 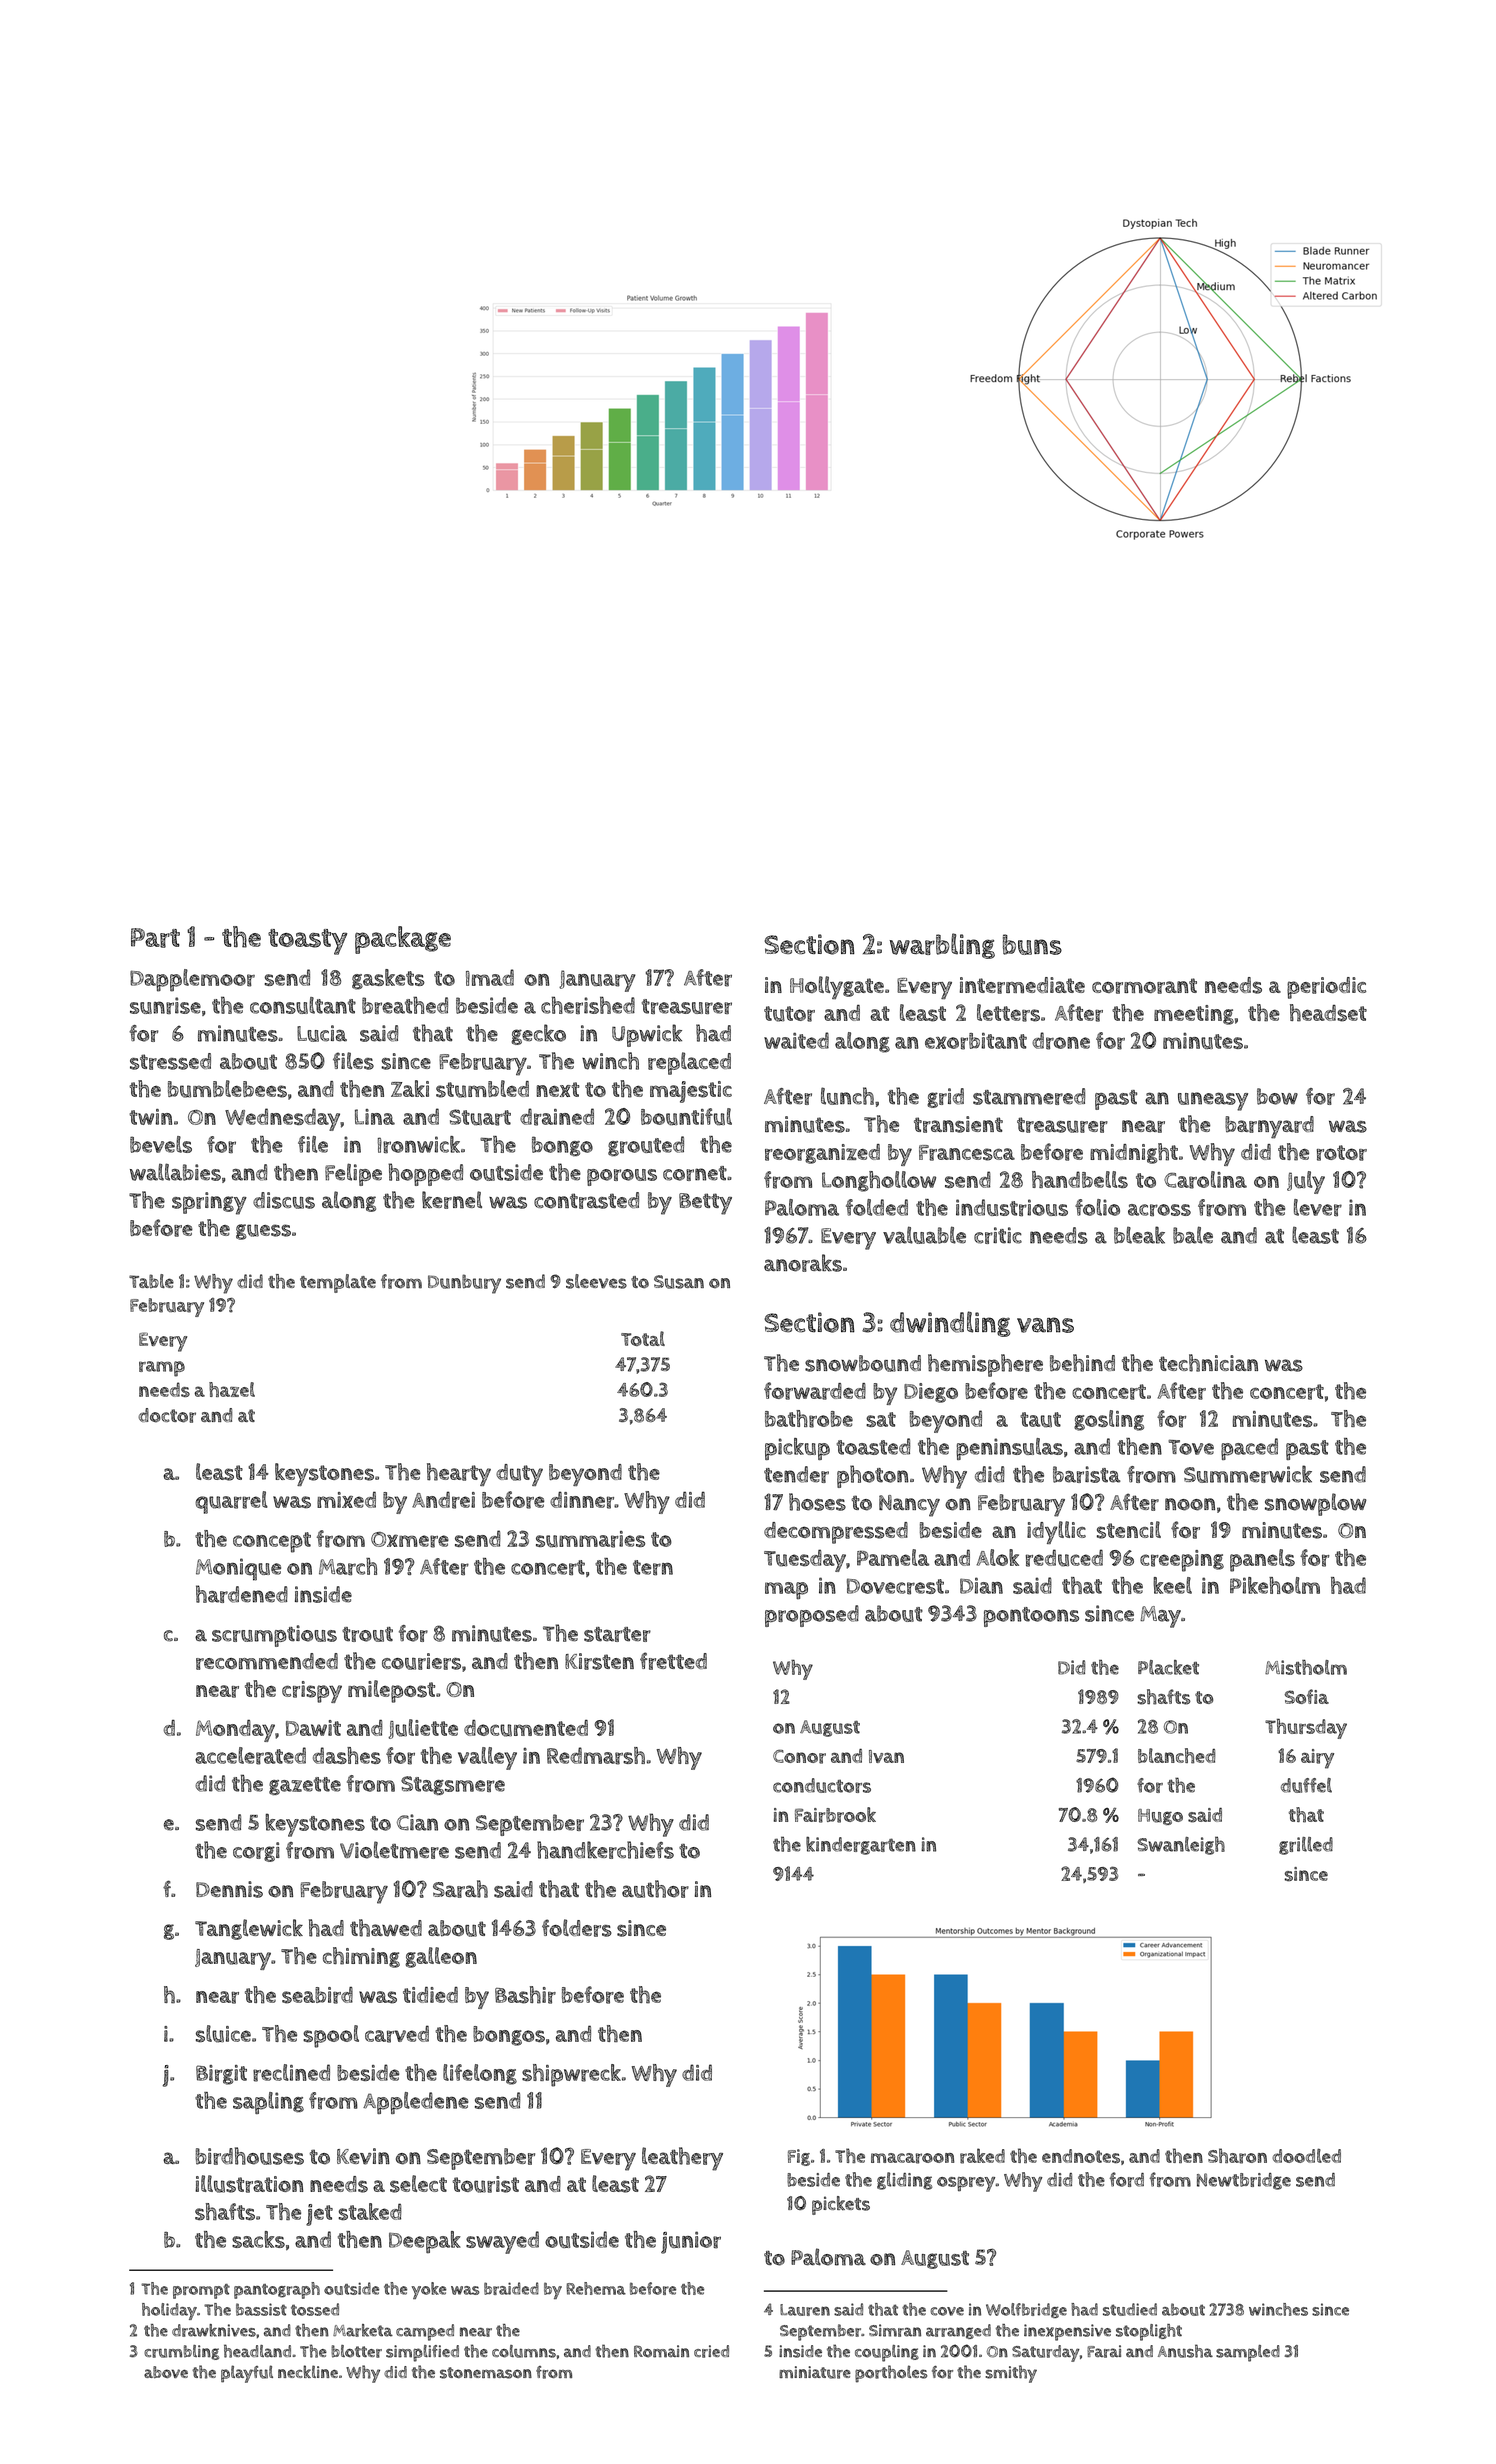 What do you see at coordinates (165, 1005) in the image?
I see `sunrise` at bounding box center [165, 1005].
